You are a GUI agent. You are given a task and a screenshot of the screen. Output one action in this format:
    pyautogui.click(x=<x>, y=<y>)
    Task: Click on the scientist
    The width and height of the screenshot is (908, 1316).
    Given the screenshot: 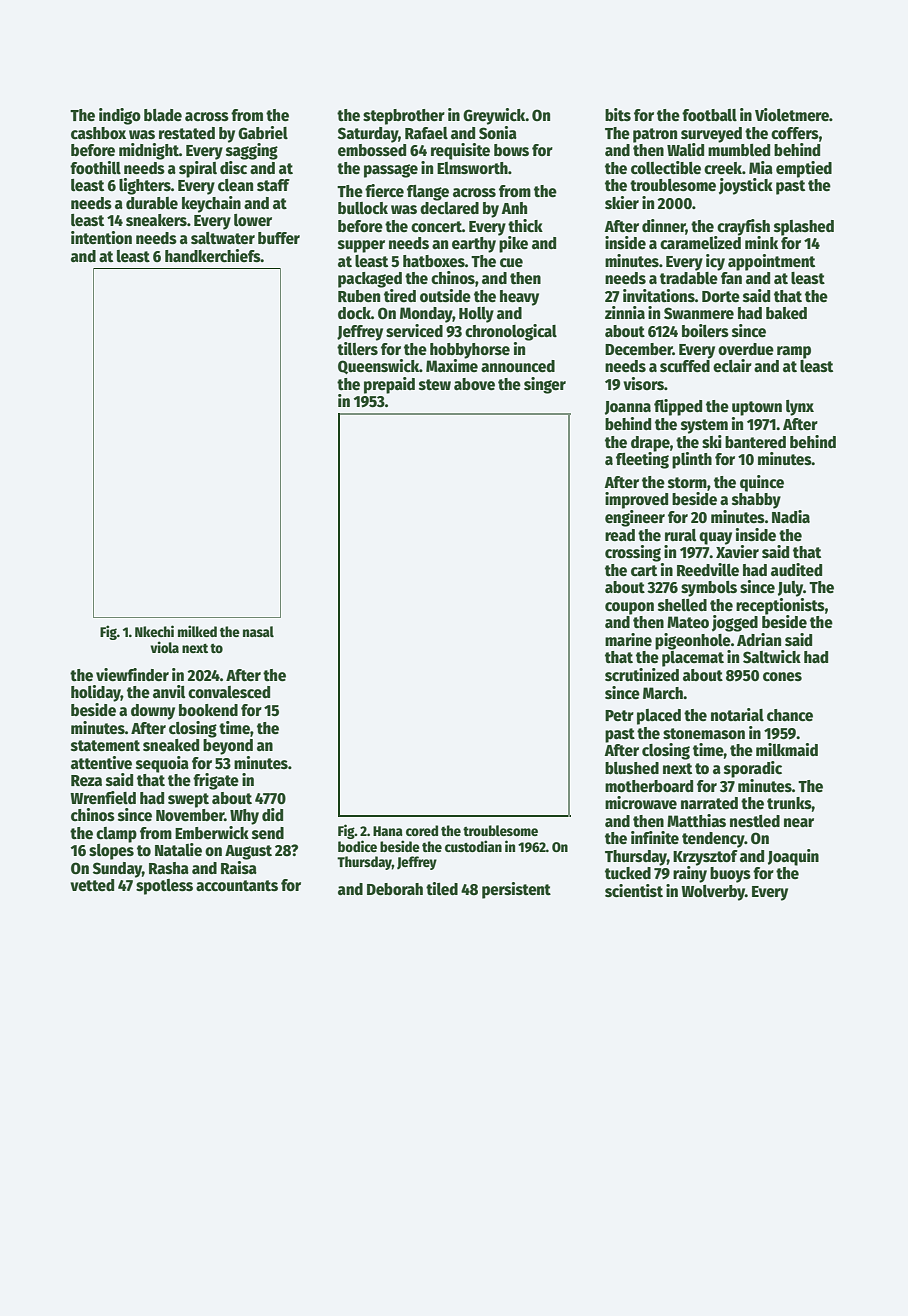 What is the action you would take?
    pyautogui.click(x=634, y=891)
